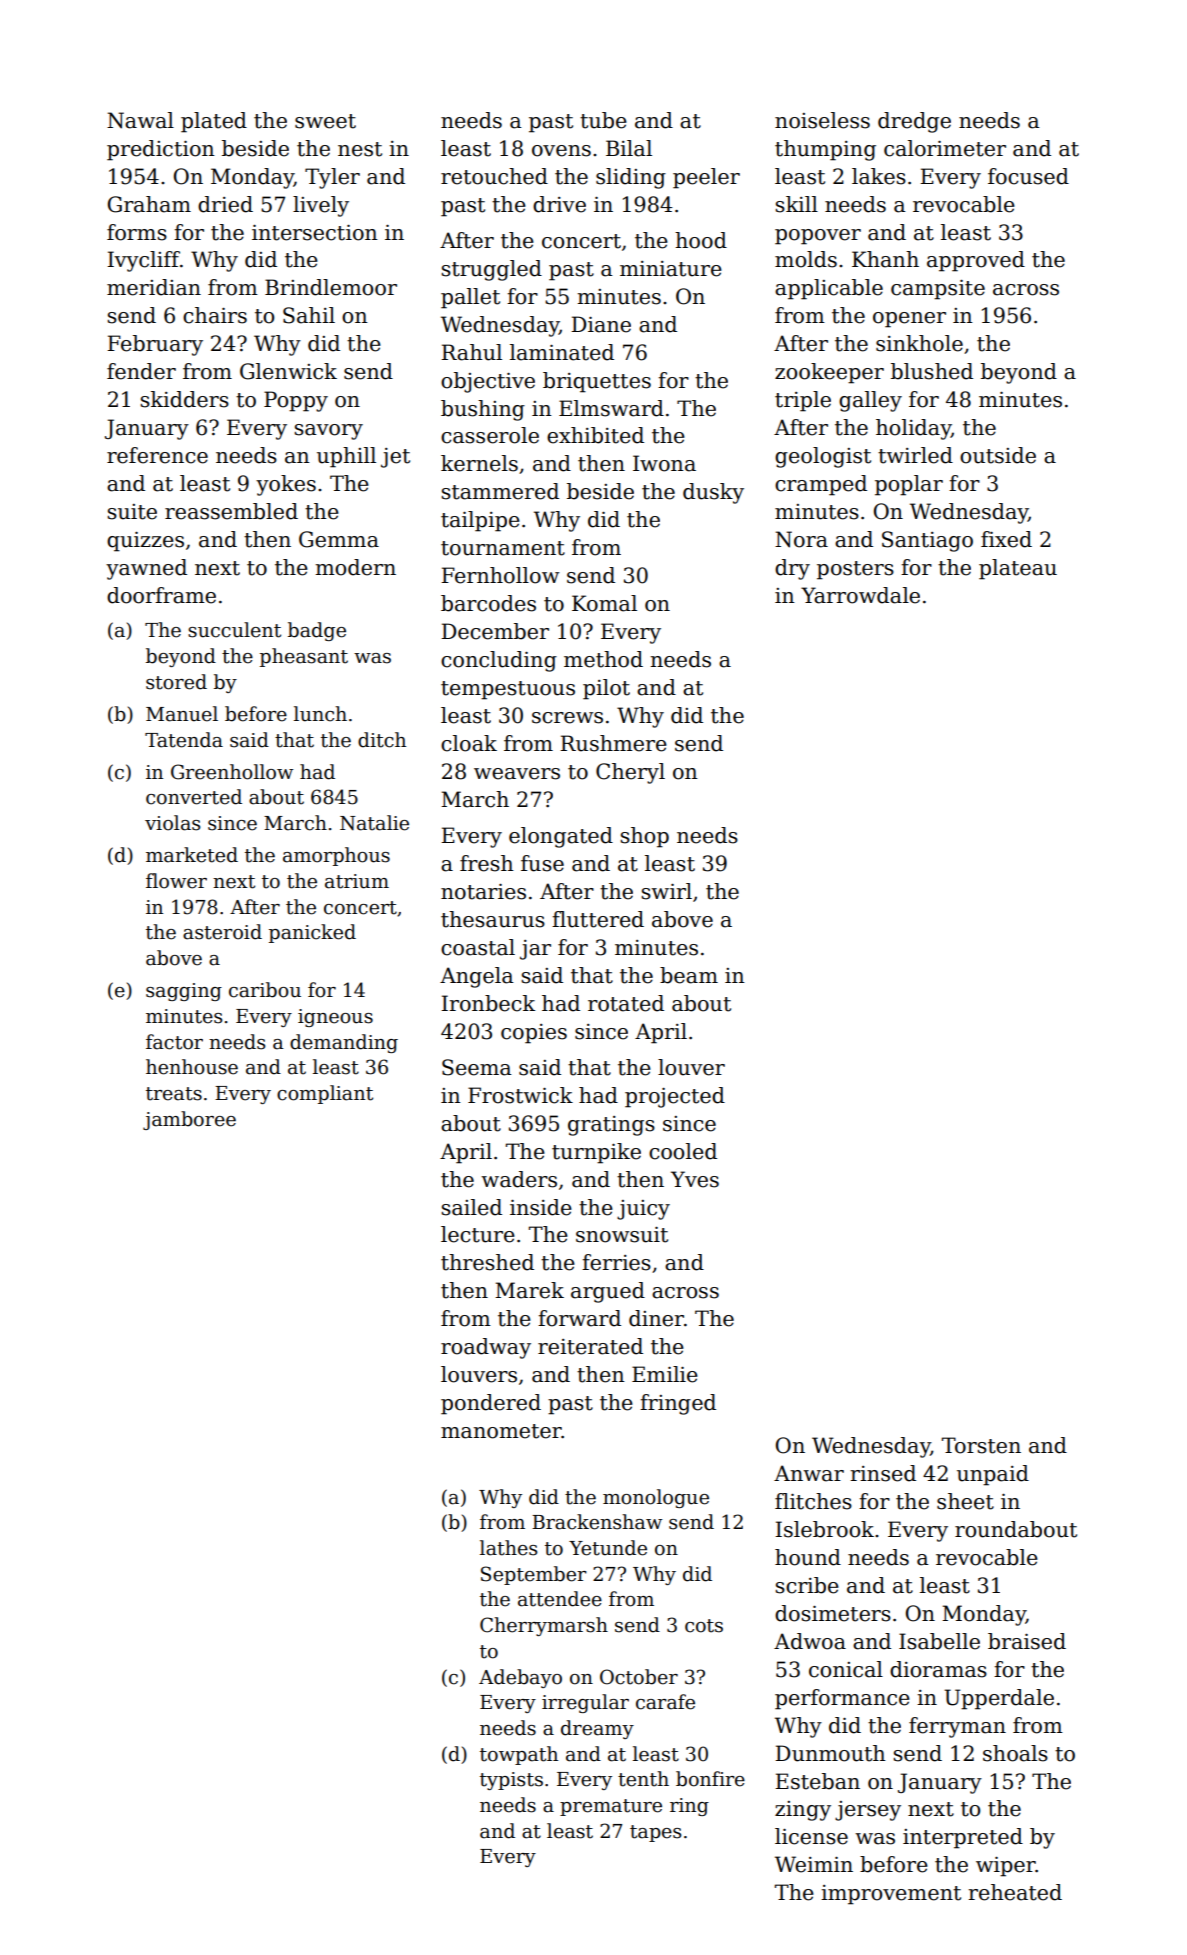 This screenshot has width=1187, height=1955. Describe the element at coordinates (331, 287) in the screenshot. I see `Brindlemoor` at that location.
